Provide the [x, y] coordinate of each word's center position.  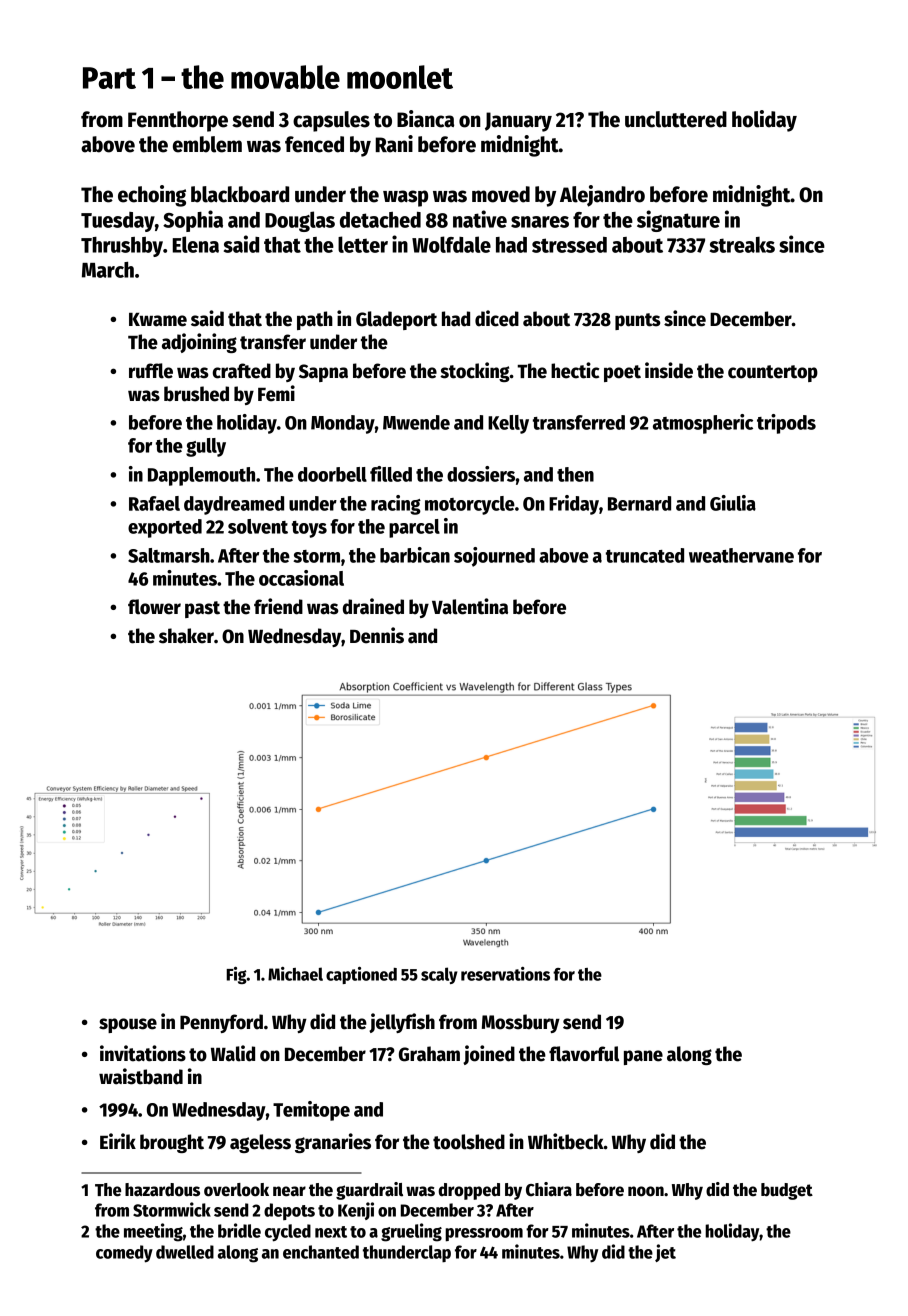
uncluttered [676, 119]
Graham [429, 1054]
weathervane [741, 555]
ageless [260, 1143]
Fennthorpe [178, 121]
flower [154, 607]
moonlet [400, 77]
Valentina [470, 606]
